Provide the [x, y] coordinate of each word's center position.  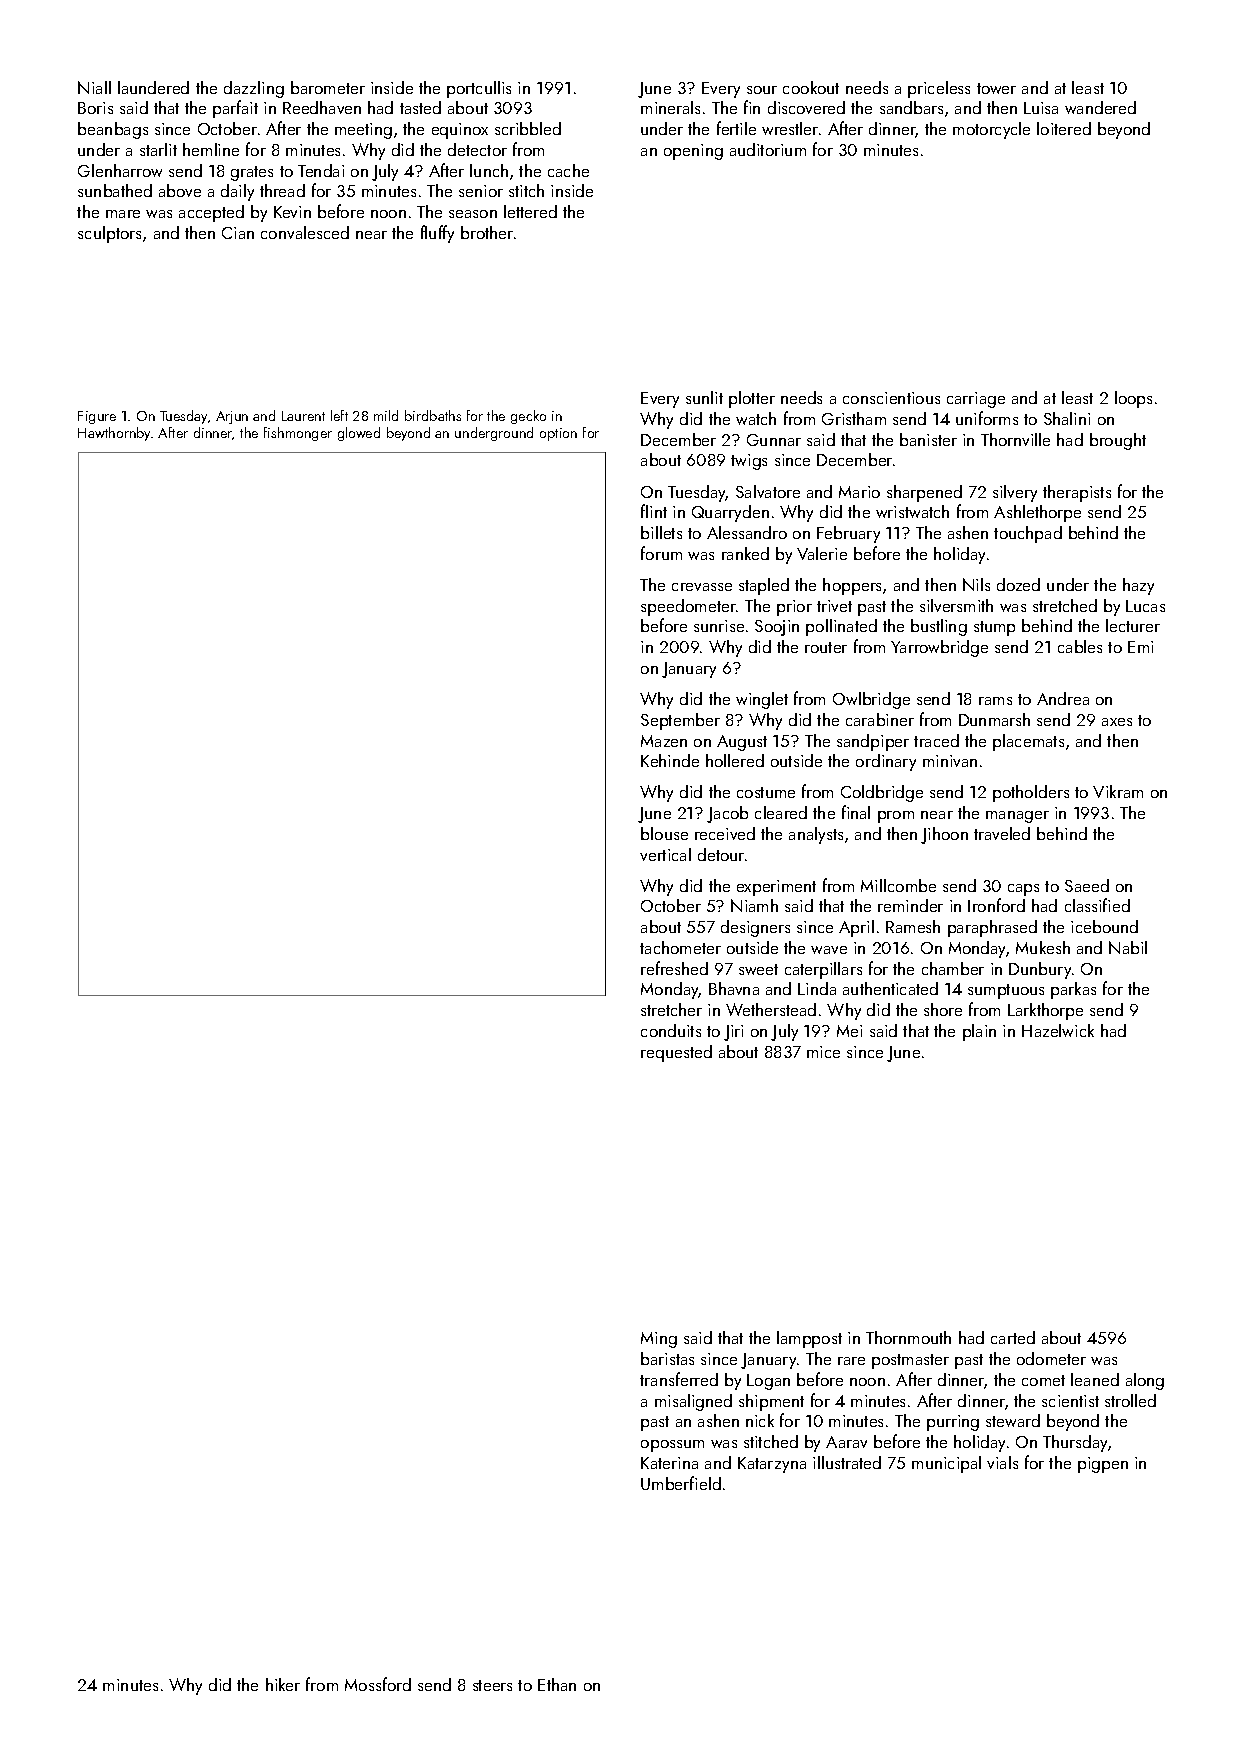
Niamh [754, 905]
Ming [659, 1340]
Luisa [1041, 108]
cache [568, 170]
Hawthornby [114, 434]
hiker [283, 1684]
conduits [671, 1030]
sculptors [109, 234]
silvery [1015, 493]
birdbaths [433, 415]
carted [1013, 1337]
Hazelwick [1058, 1030]
